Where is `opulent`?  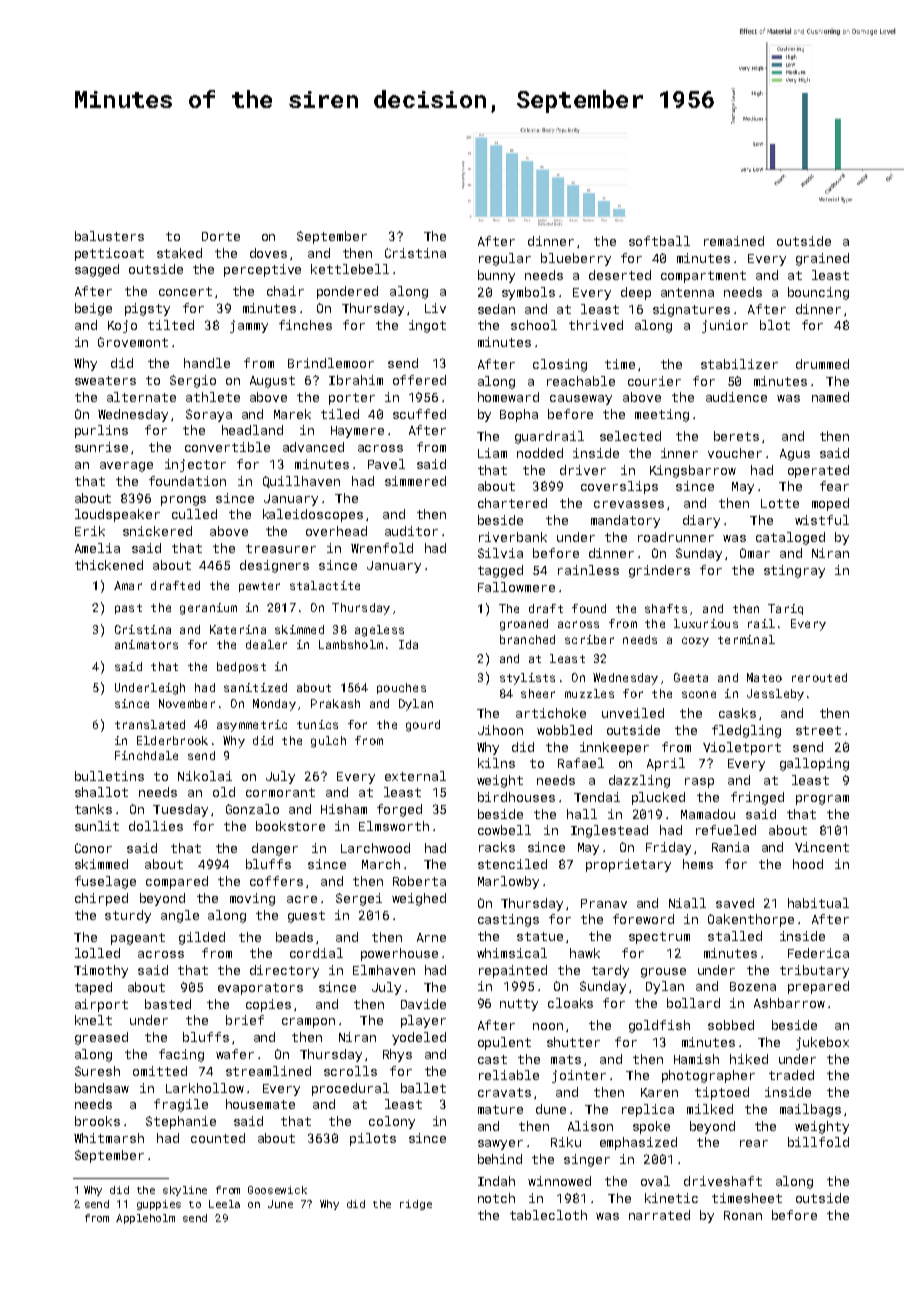
opulent is located at coordinates (504, 1043).
